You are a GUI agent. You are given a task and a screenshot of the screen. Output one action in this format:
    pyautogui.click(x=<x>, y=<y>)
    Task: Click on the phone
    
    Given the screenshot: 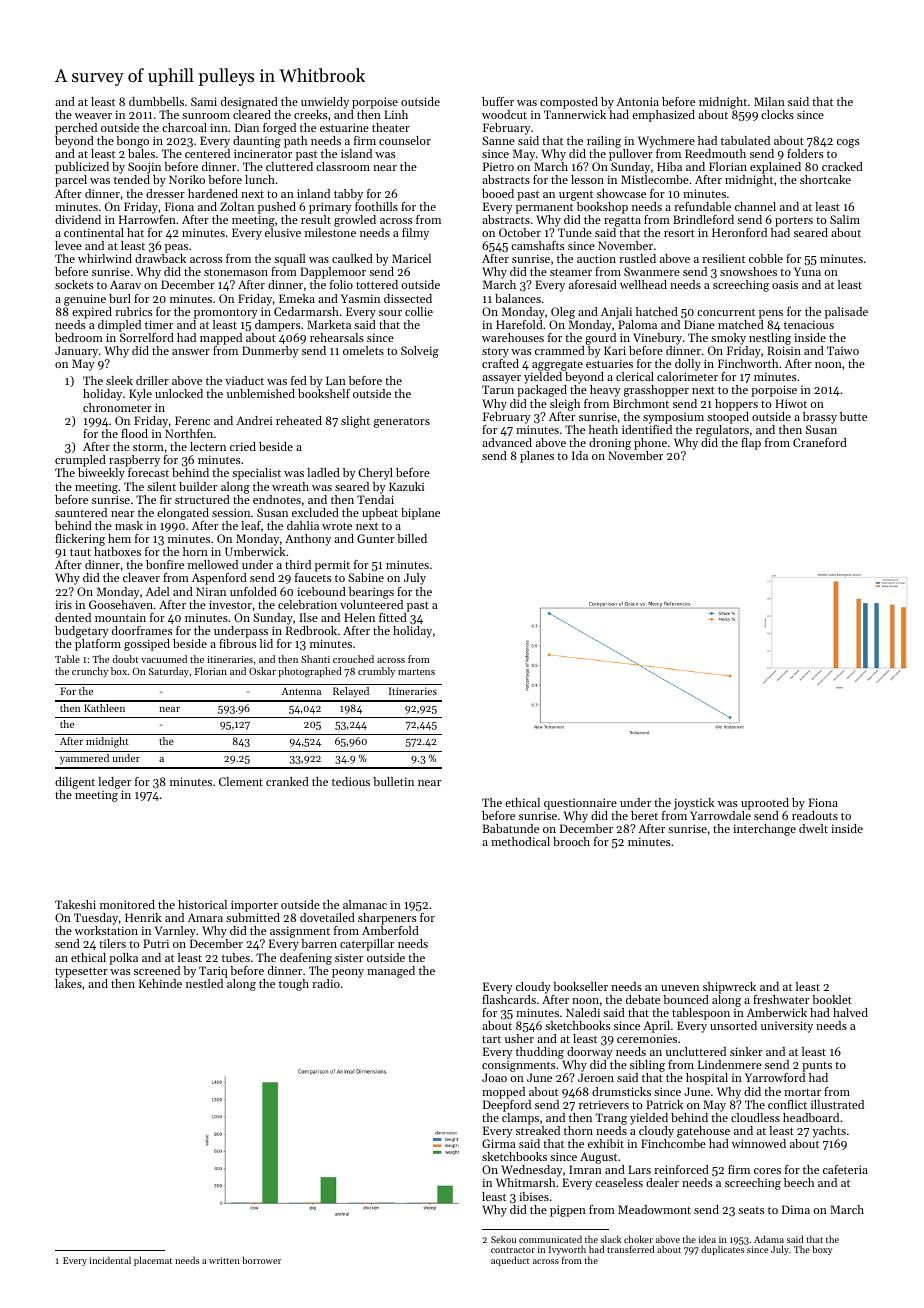 What is the action you would take?
    pyautogui.click(x=650, y=444)
